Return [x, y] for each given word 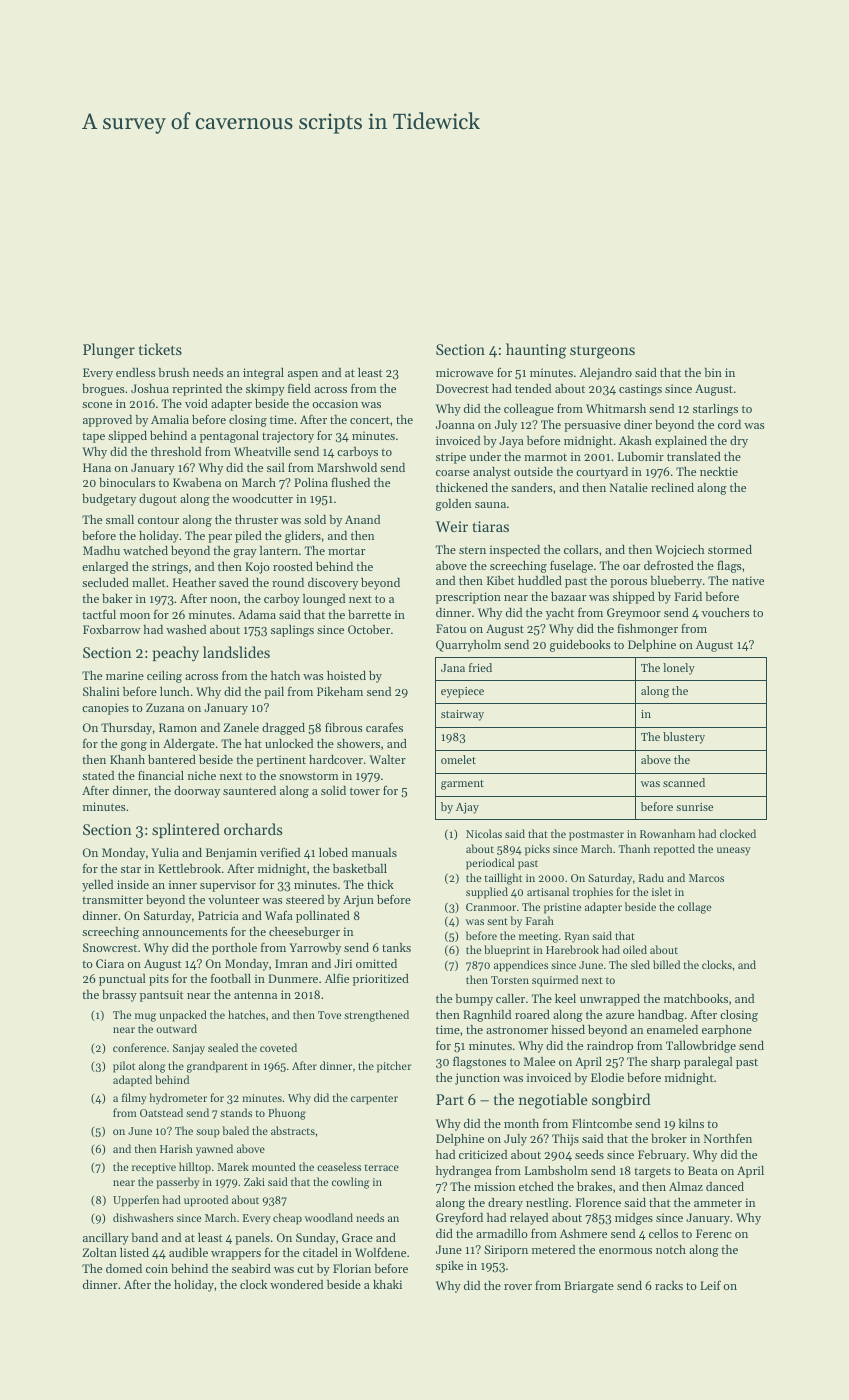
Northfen [728, 1138]
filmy [134, 1099]
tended [533, 388]
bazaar [568, 596]
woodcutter [262, 498]
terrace [382, 1167]
